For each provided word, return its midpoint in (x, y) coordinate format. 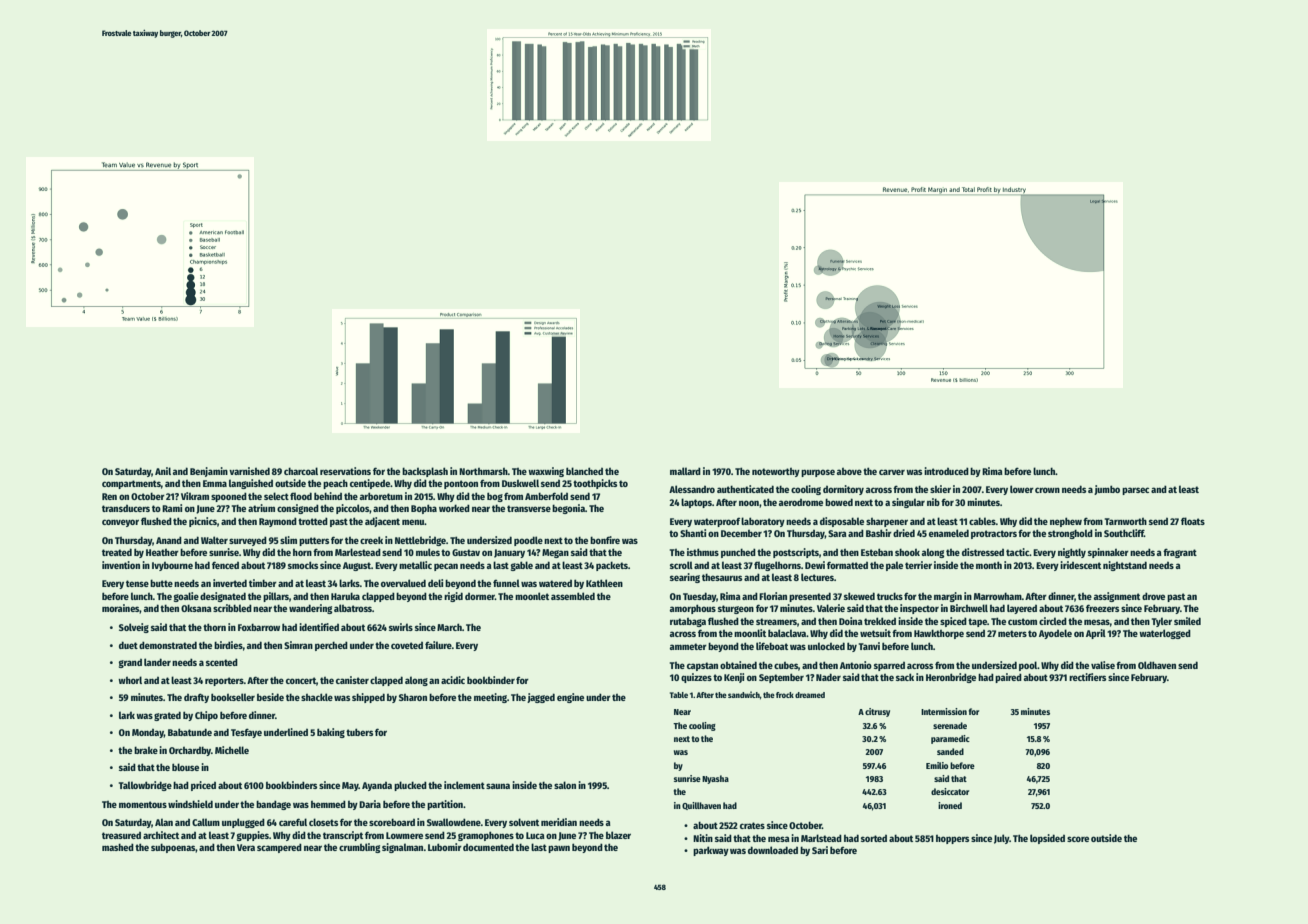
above (849, 471)
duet (128, 645)
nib (933, 502)
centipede (370, 484)
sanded (950, 751)
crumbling (360, 848)
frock (785, 695)
